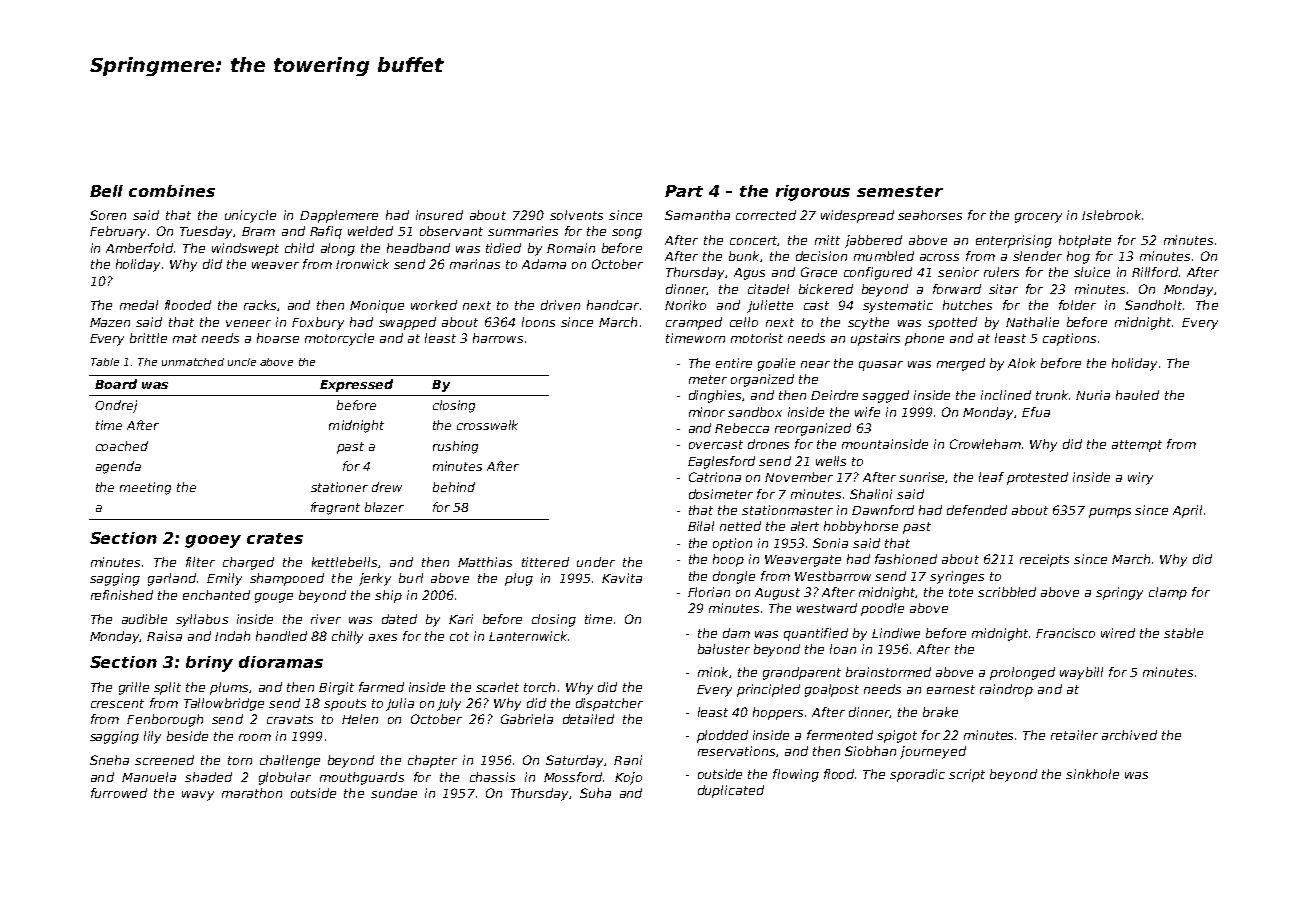  Describe the element at coordinates (1092, 774) in the screenshot. I see `sinkhole` at that location.
